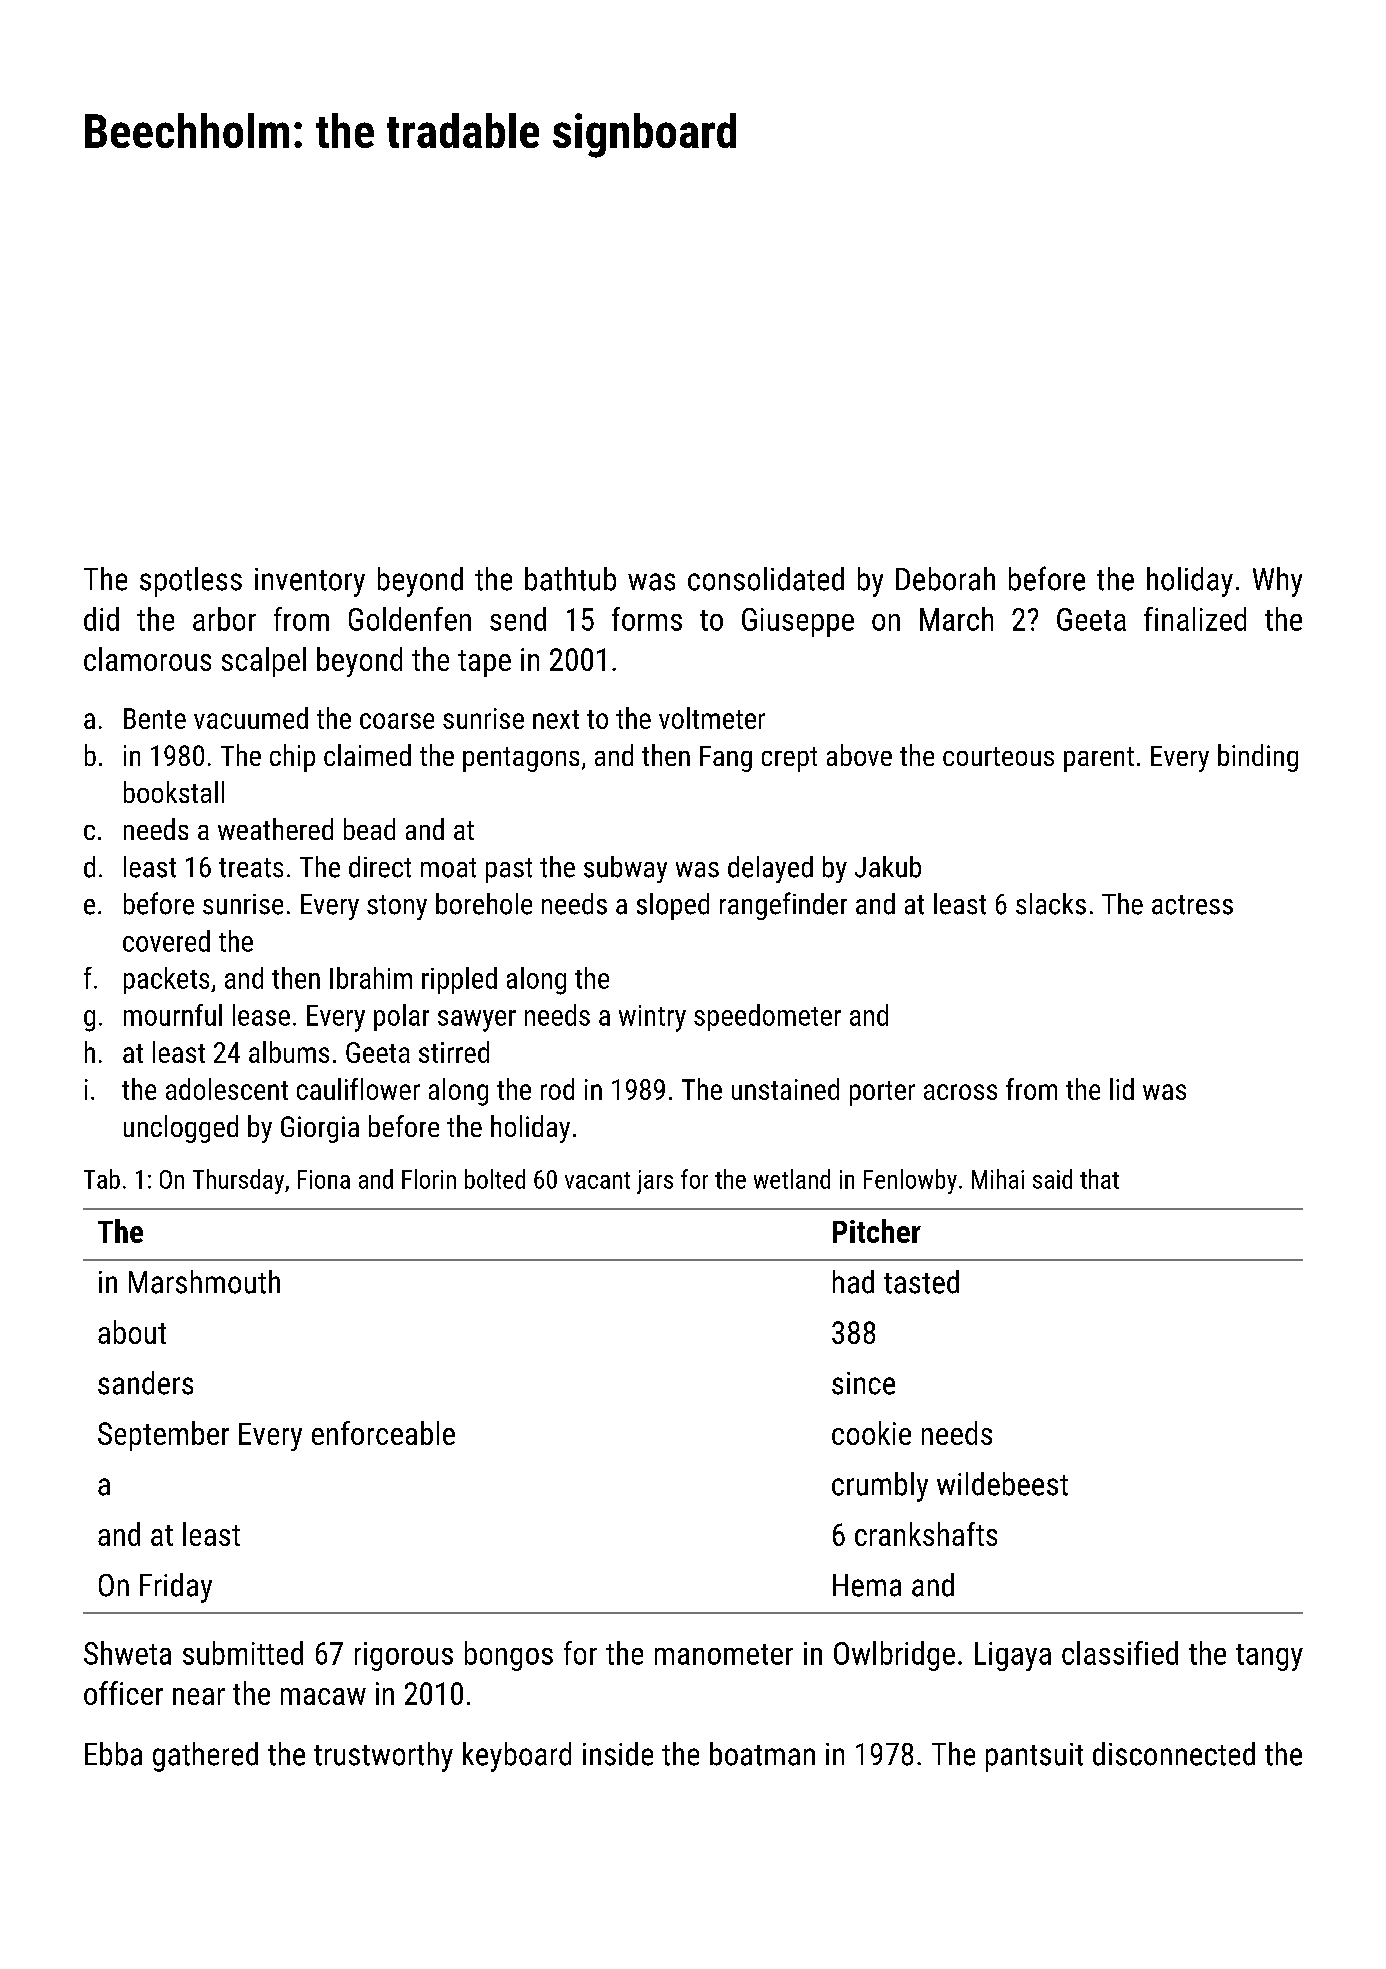 The image size is (1386, 1969). What do you see at coordinates (205, 1757) in the document?
I see `gathered` at bounding box center [205, 1757].
